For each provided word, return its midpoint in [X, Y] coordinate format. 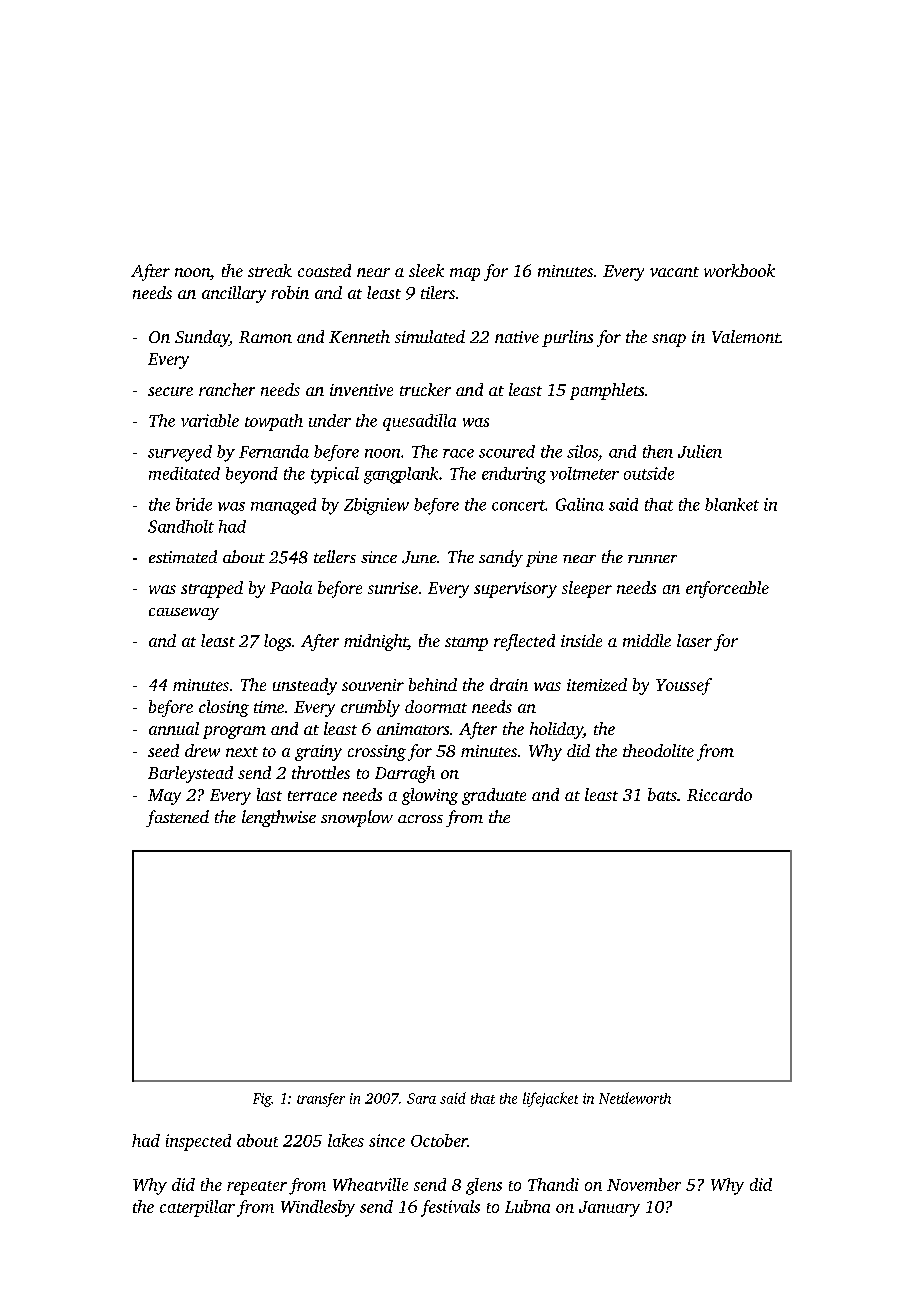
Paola [291, 587]
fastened [177, 818]
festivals [450, 1208]
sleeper [587, 589]
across [420, 819]
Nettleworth [635, 1098]
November [644, 1184]
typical [335, 475]
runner [652, 559]
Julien [700, 451]
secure [170, 391]
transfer [321, 1100]
